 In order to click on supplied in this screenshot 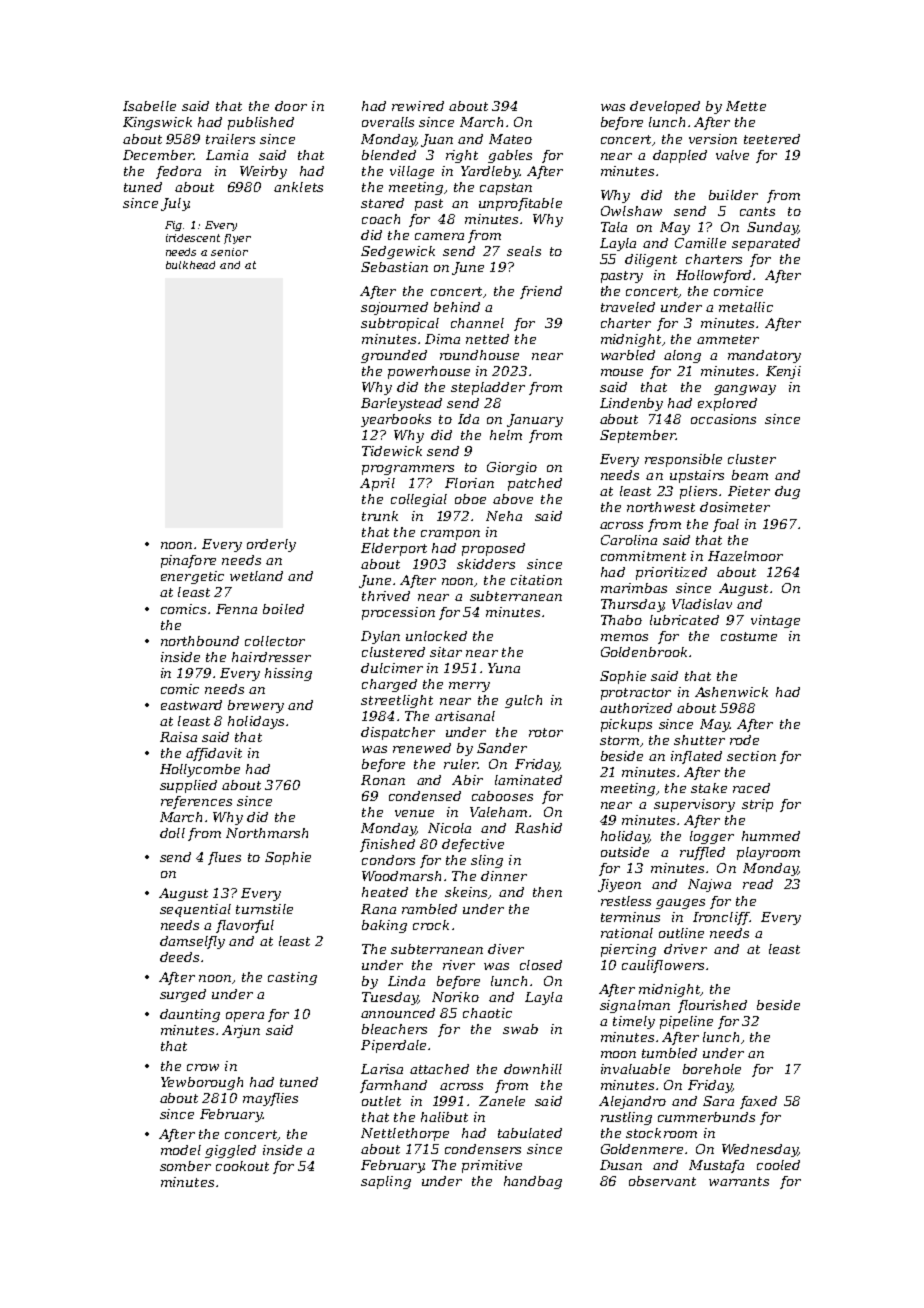, I will do `click(188, 786)`.
